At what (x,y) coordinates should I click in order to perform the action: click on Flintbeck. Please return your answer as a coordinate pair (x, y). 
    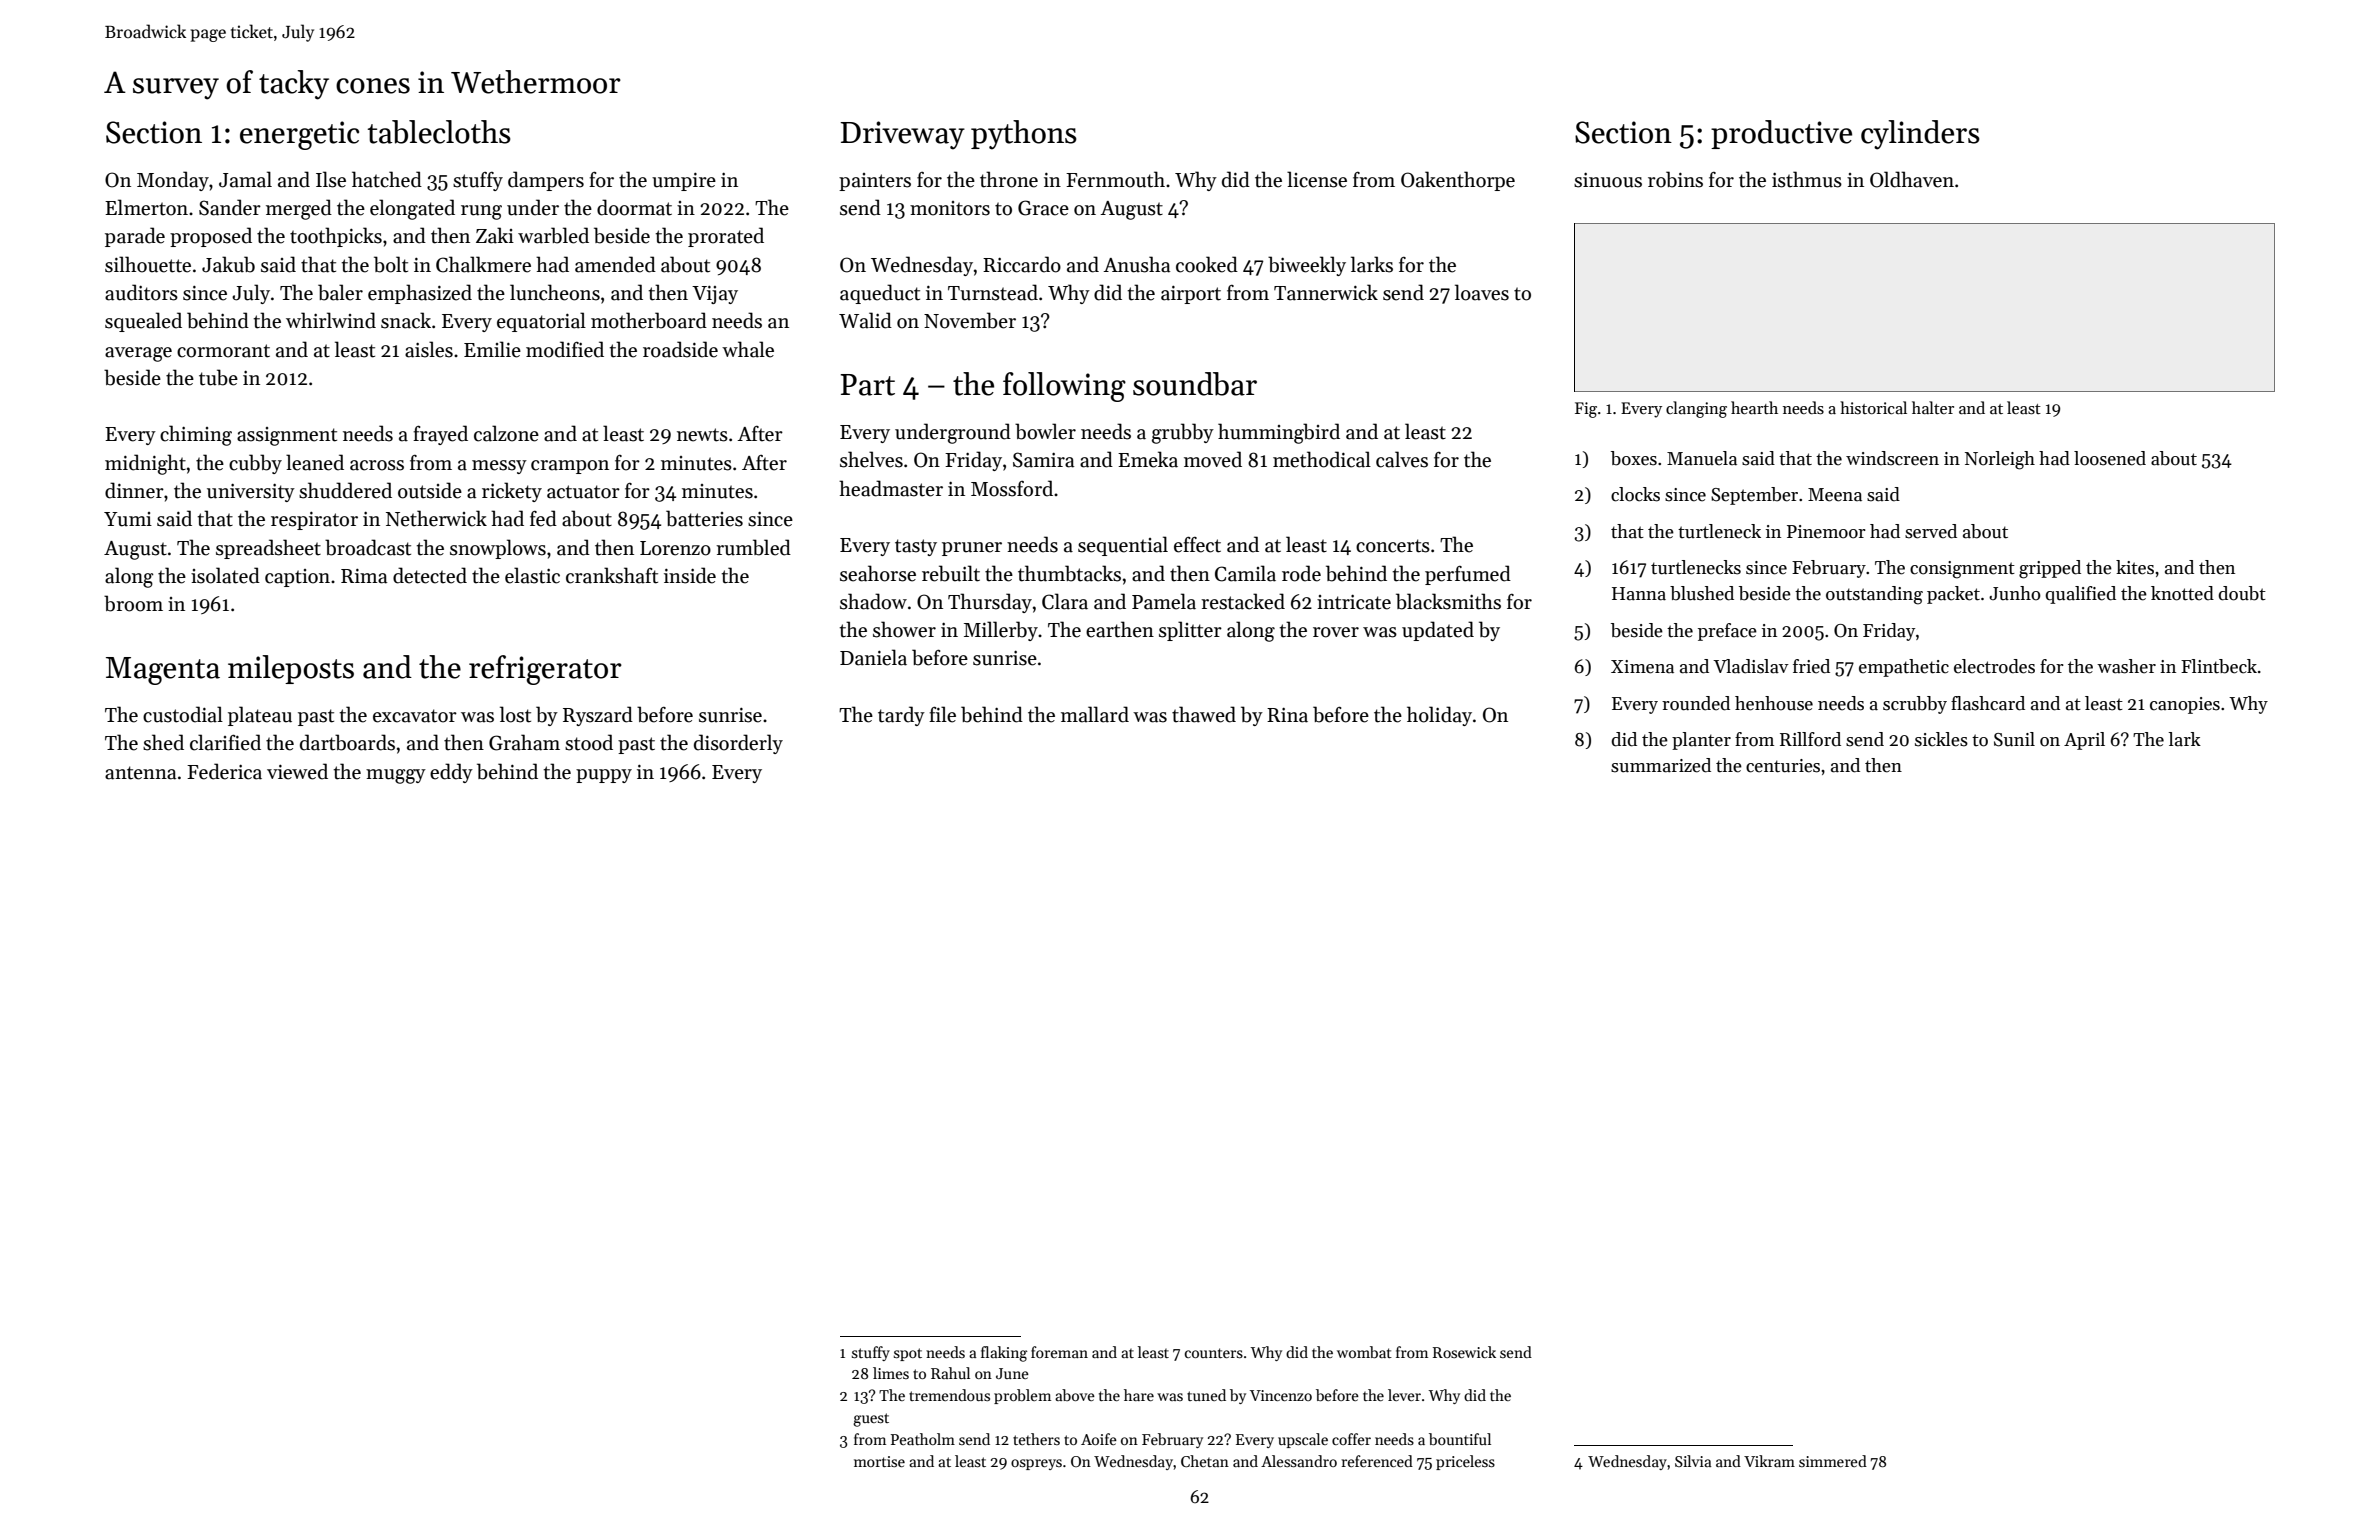
    Looking at the image, I should click on (2219, 666).
